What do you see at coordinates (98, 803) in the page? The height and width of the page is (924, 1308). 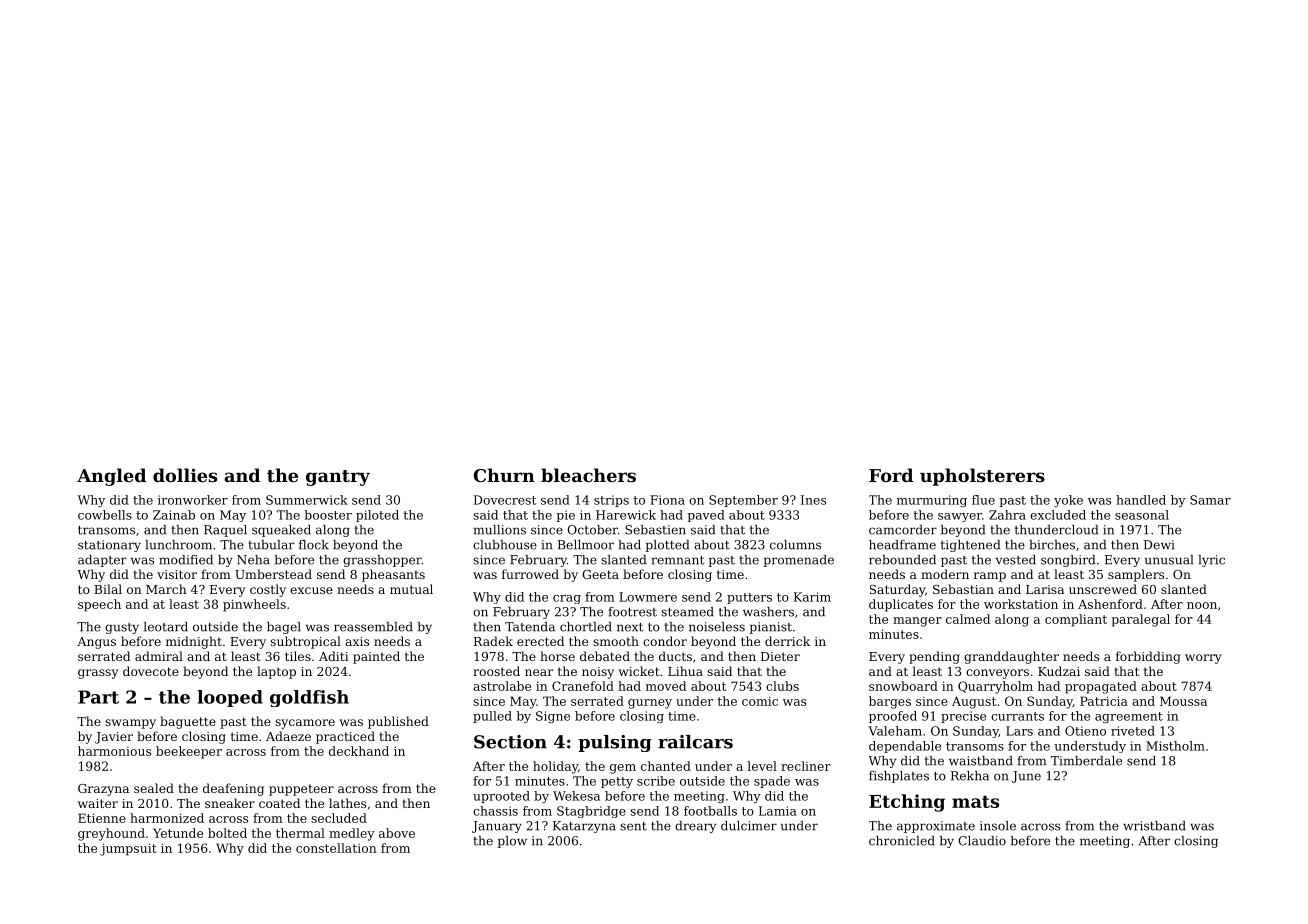 I see `waiter` at bounding box center [98, 803].
